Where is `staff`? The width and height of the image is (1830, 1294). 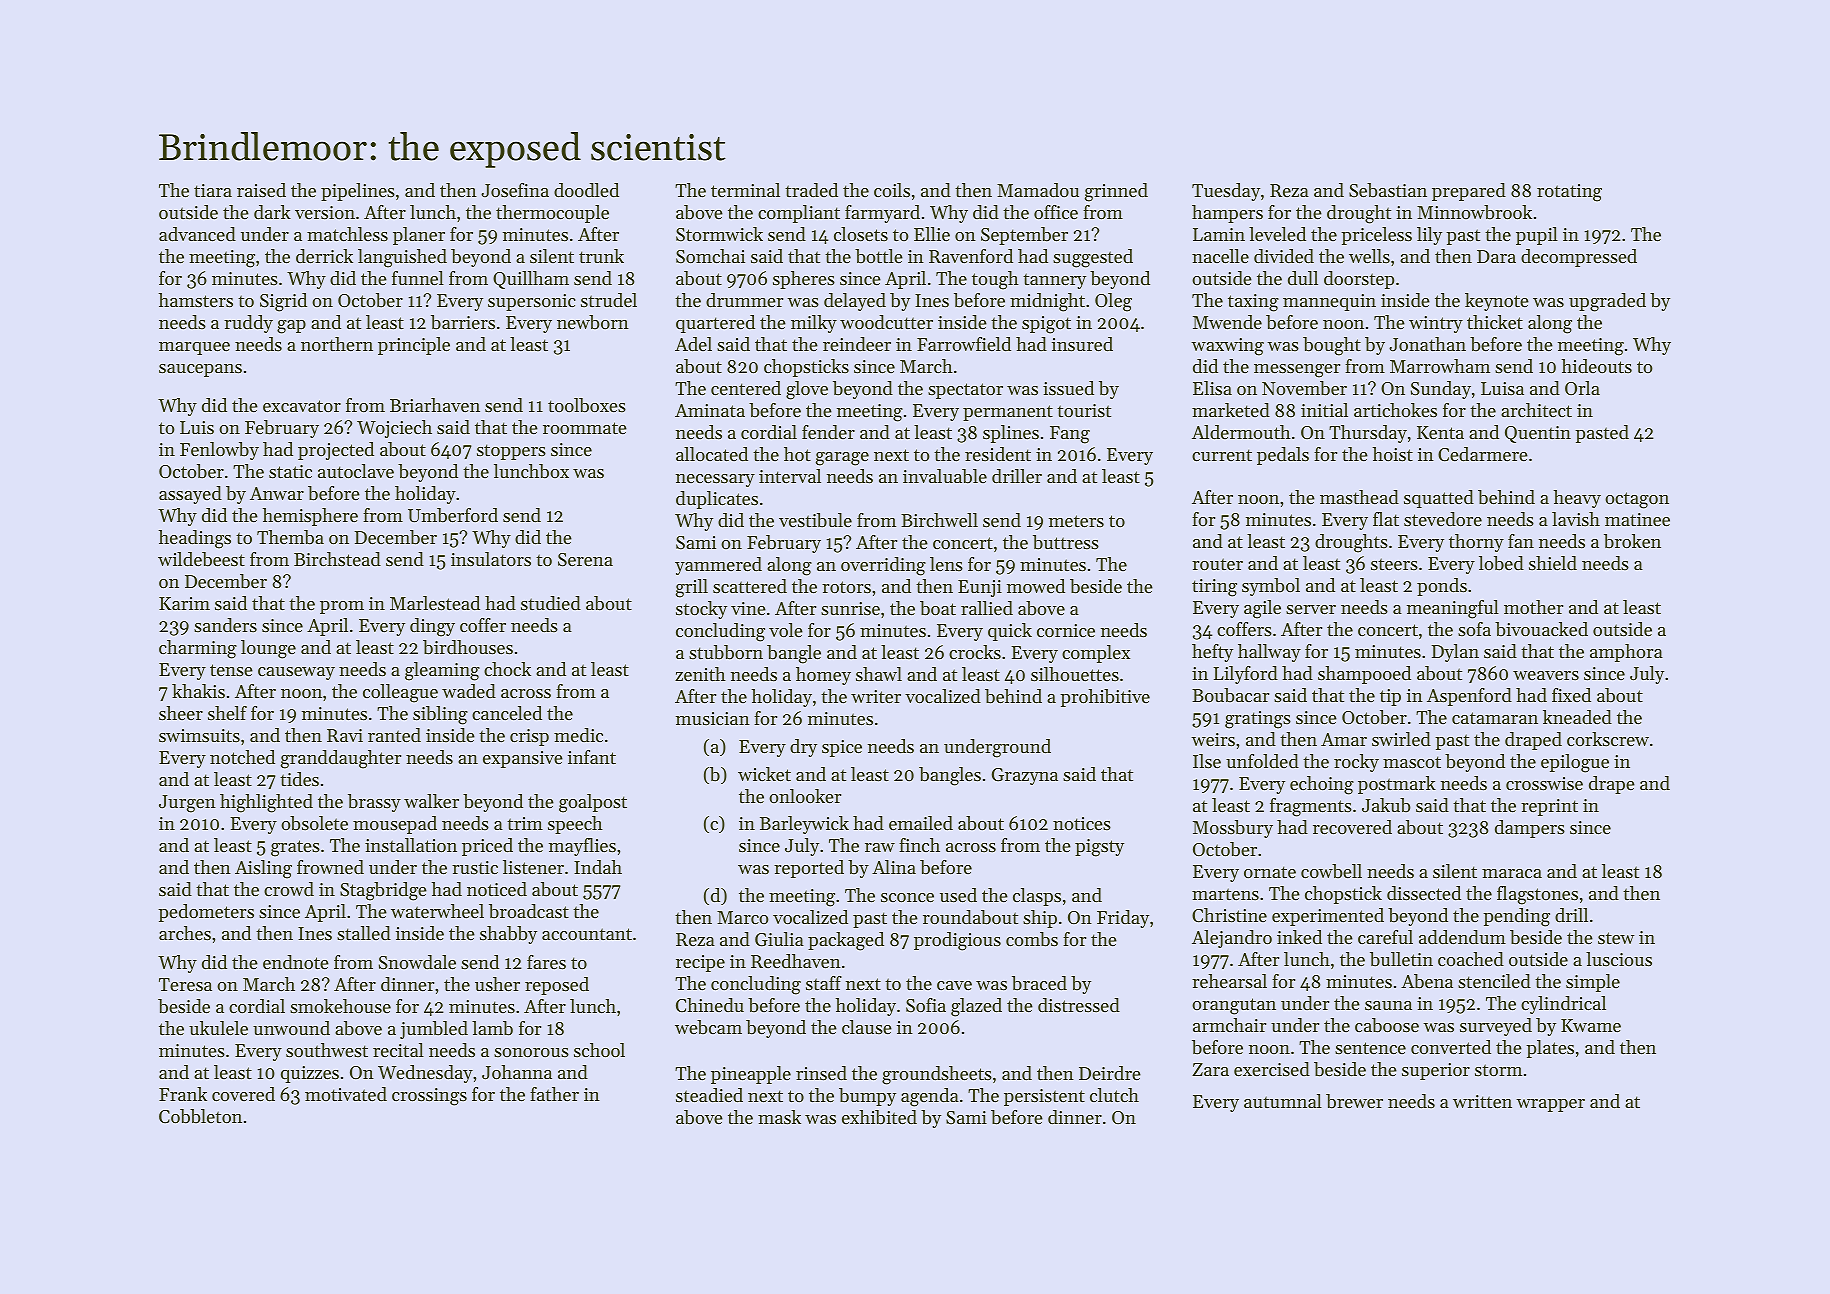
staff is located at coordinates (824, 983).
